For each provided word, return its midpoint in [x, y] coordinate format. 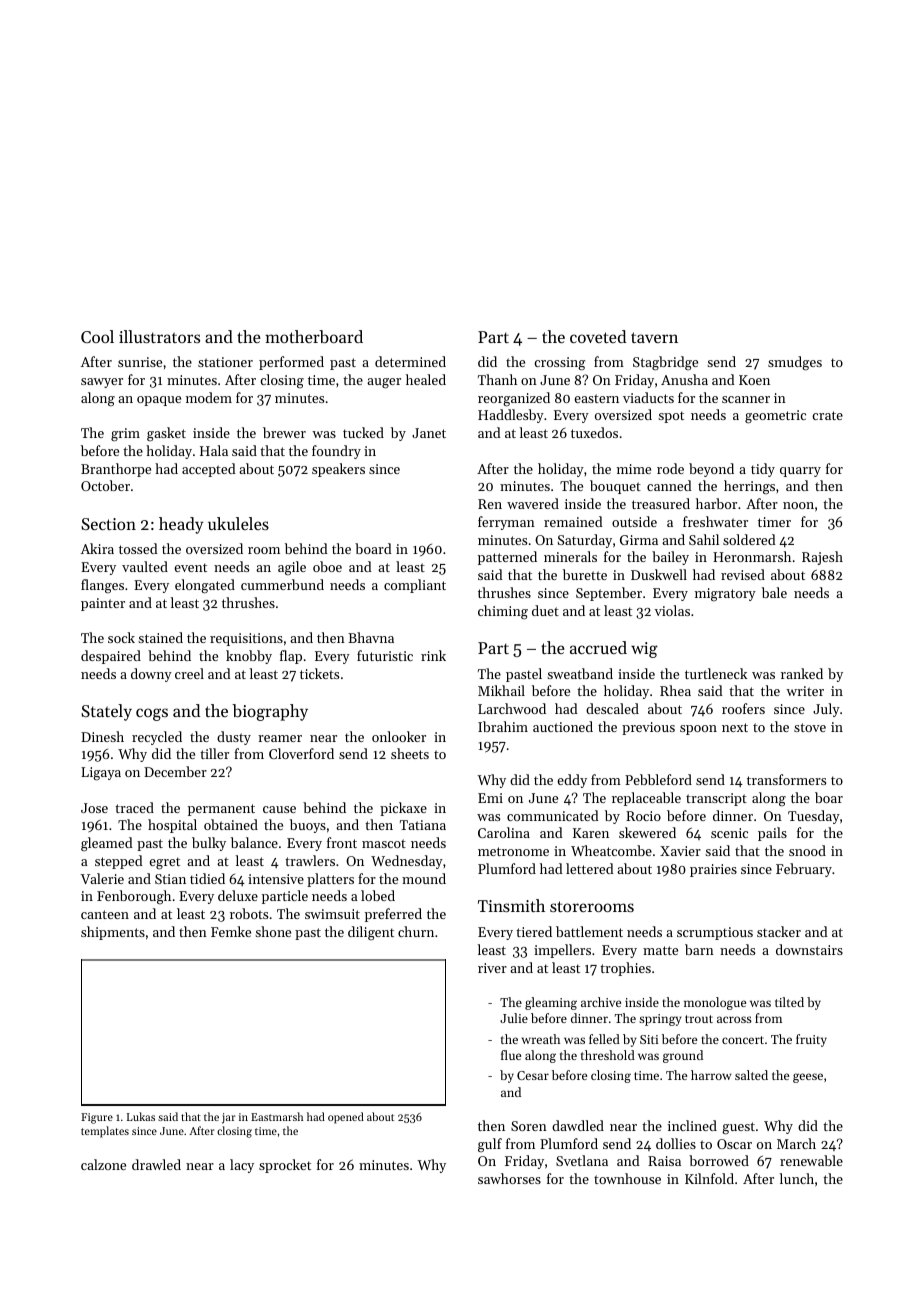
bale [774, 592]
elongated [205, 586]
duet [545, 610]
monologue [715, 1003]
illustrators [159, 336]
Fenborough [134, 897]
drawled [156, 1164]
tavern [654, 337]
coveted [598, 336]
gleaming [551, 1003]
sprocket [285, 1166]
